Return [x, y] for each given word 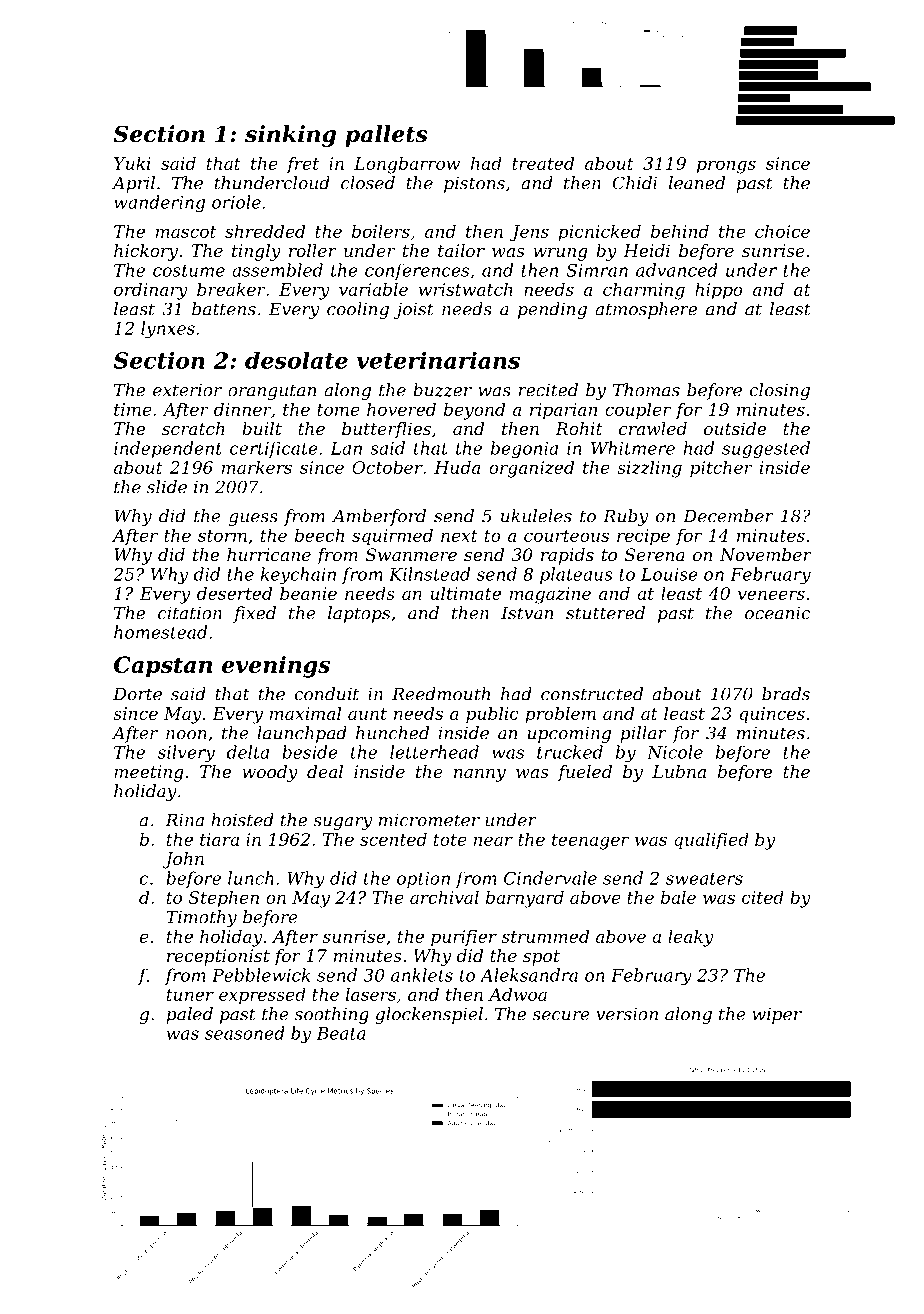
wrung [560, 254]
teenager [590, 842]
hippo [719, 291]
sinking [290, 136]
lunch [251, 878]
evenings [276, 667]
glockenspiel [429, 1015]
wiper [777, 1016]
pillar [643, 734]
